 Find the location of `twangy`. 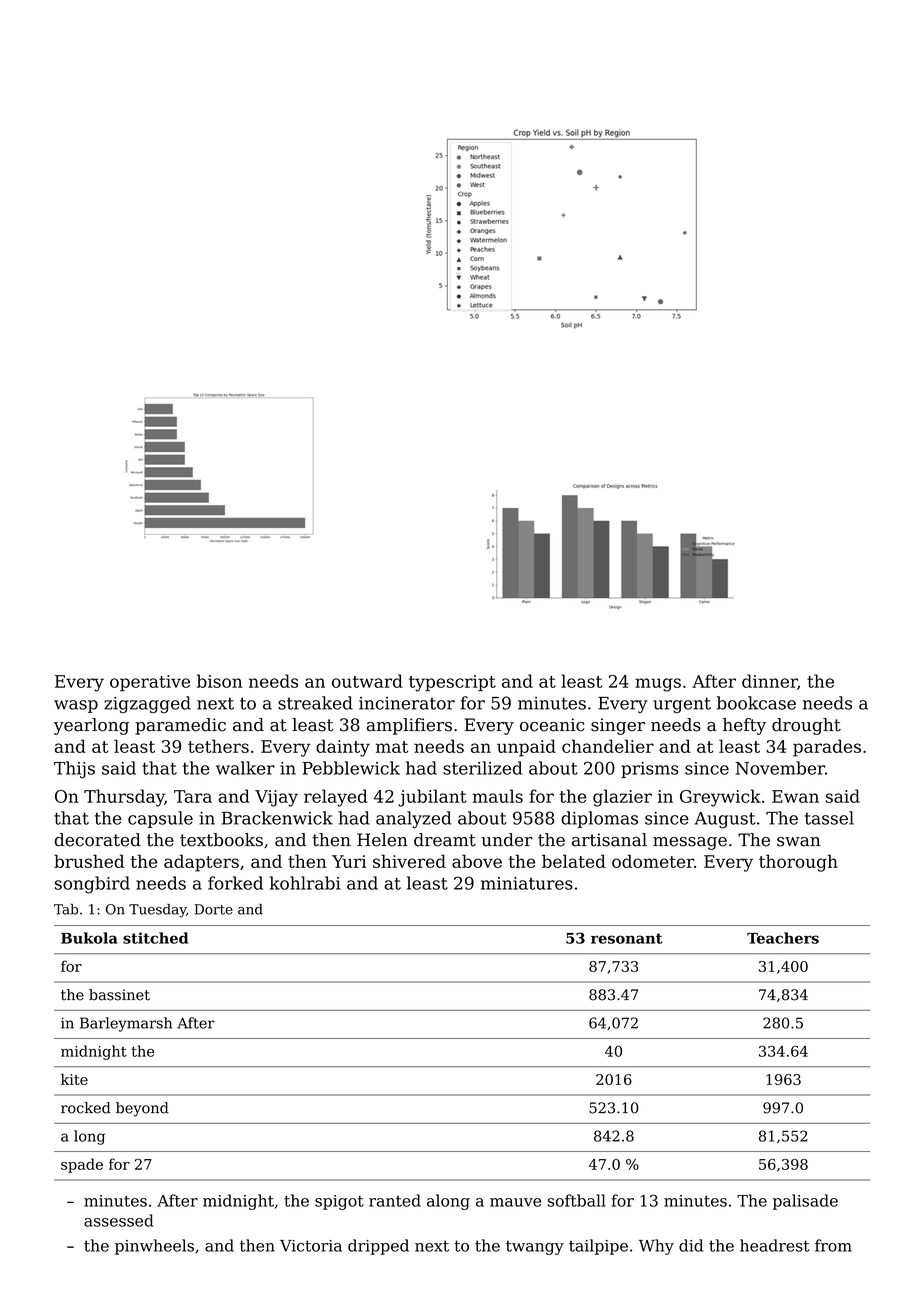

twangy is located at coordinates (535, 1247).
